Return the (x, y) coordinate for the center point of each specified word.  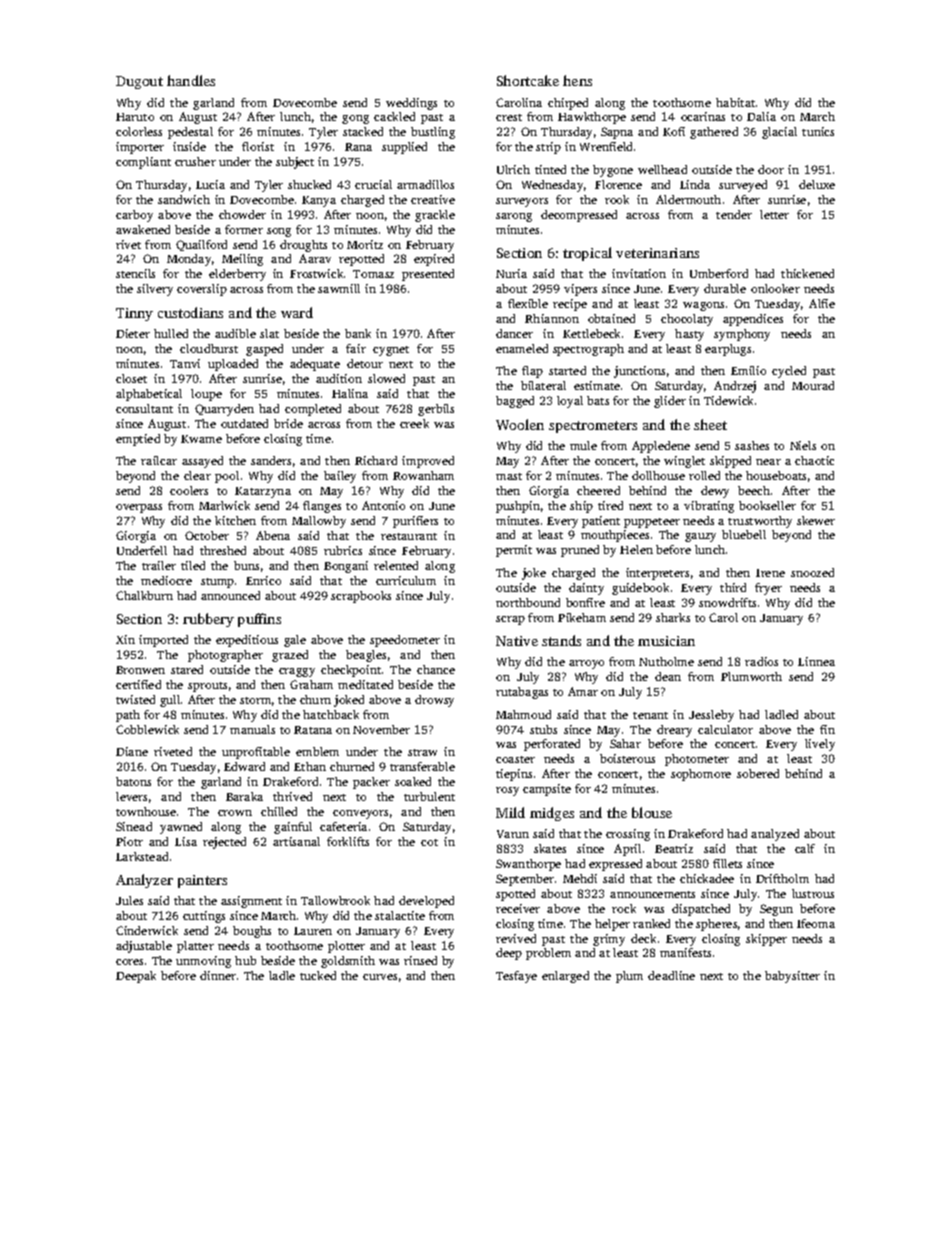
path (128, 716)
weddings (411, 104)
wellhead (662, 169)
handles (191, 80)
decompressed (579, 216)
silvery (155, 290)
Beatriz (674, 848)
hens (577, 80)
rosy (507, 791)
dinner (218, 975)
